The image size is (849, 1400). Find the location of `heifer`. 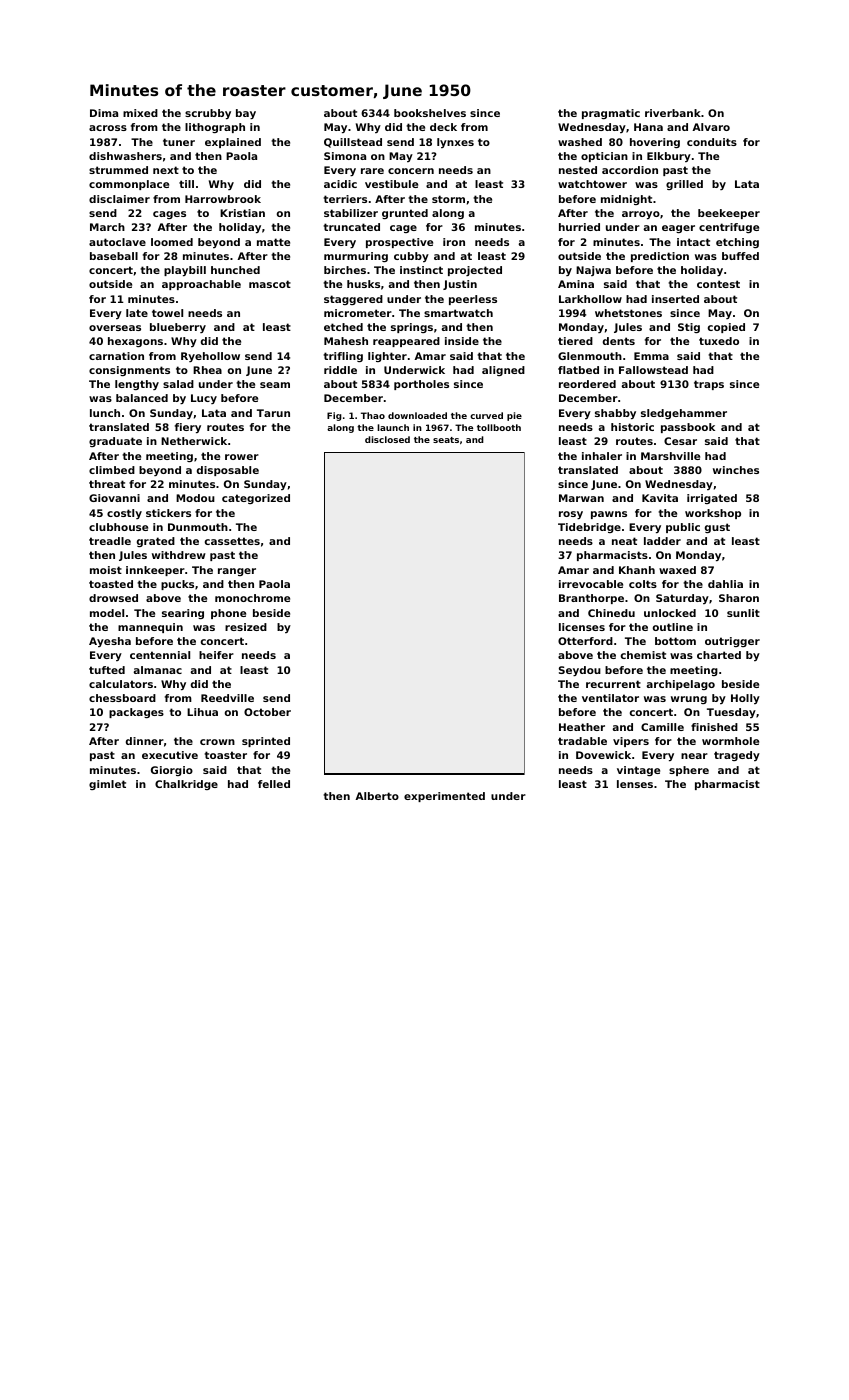

heifer is located at coordinates (216, 655).
